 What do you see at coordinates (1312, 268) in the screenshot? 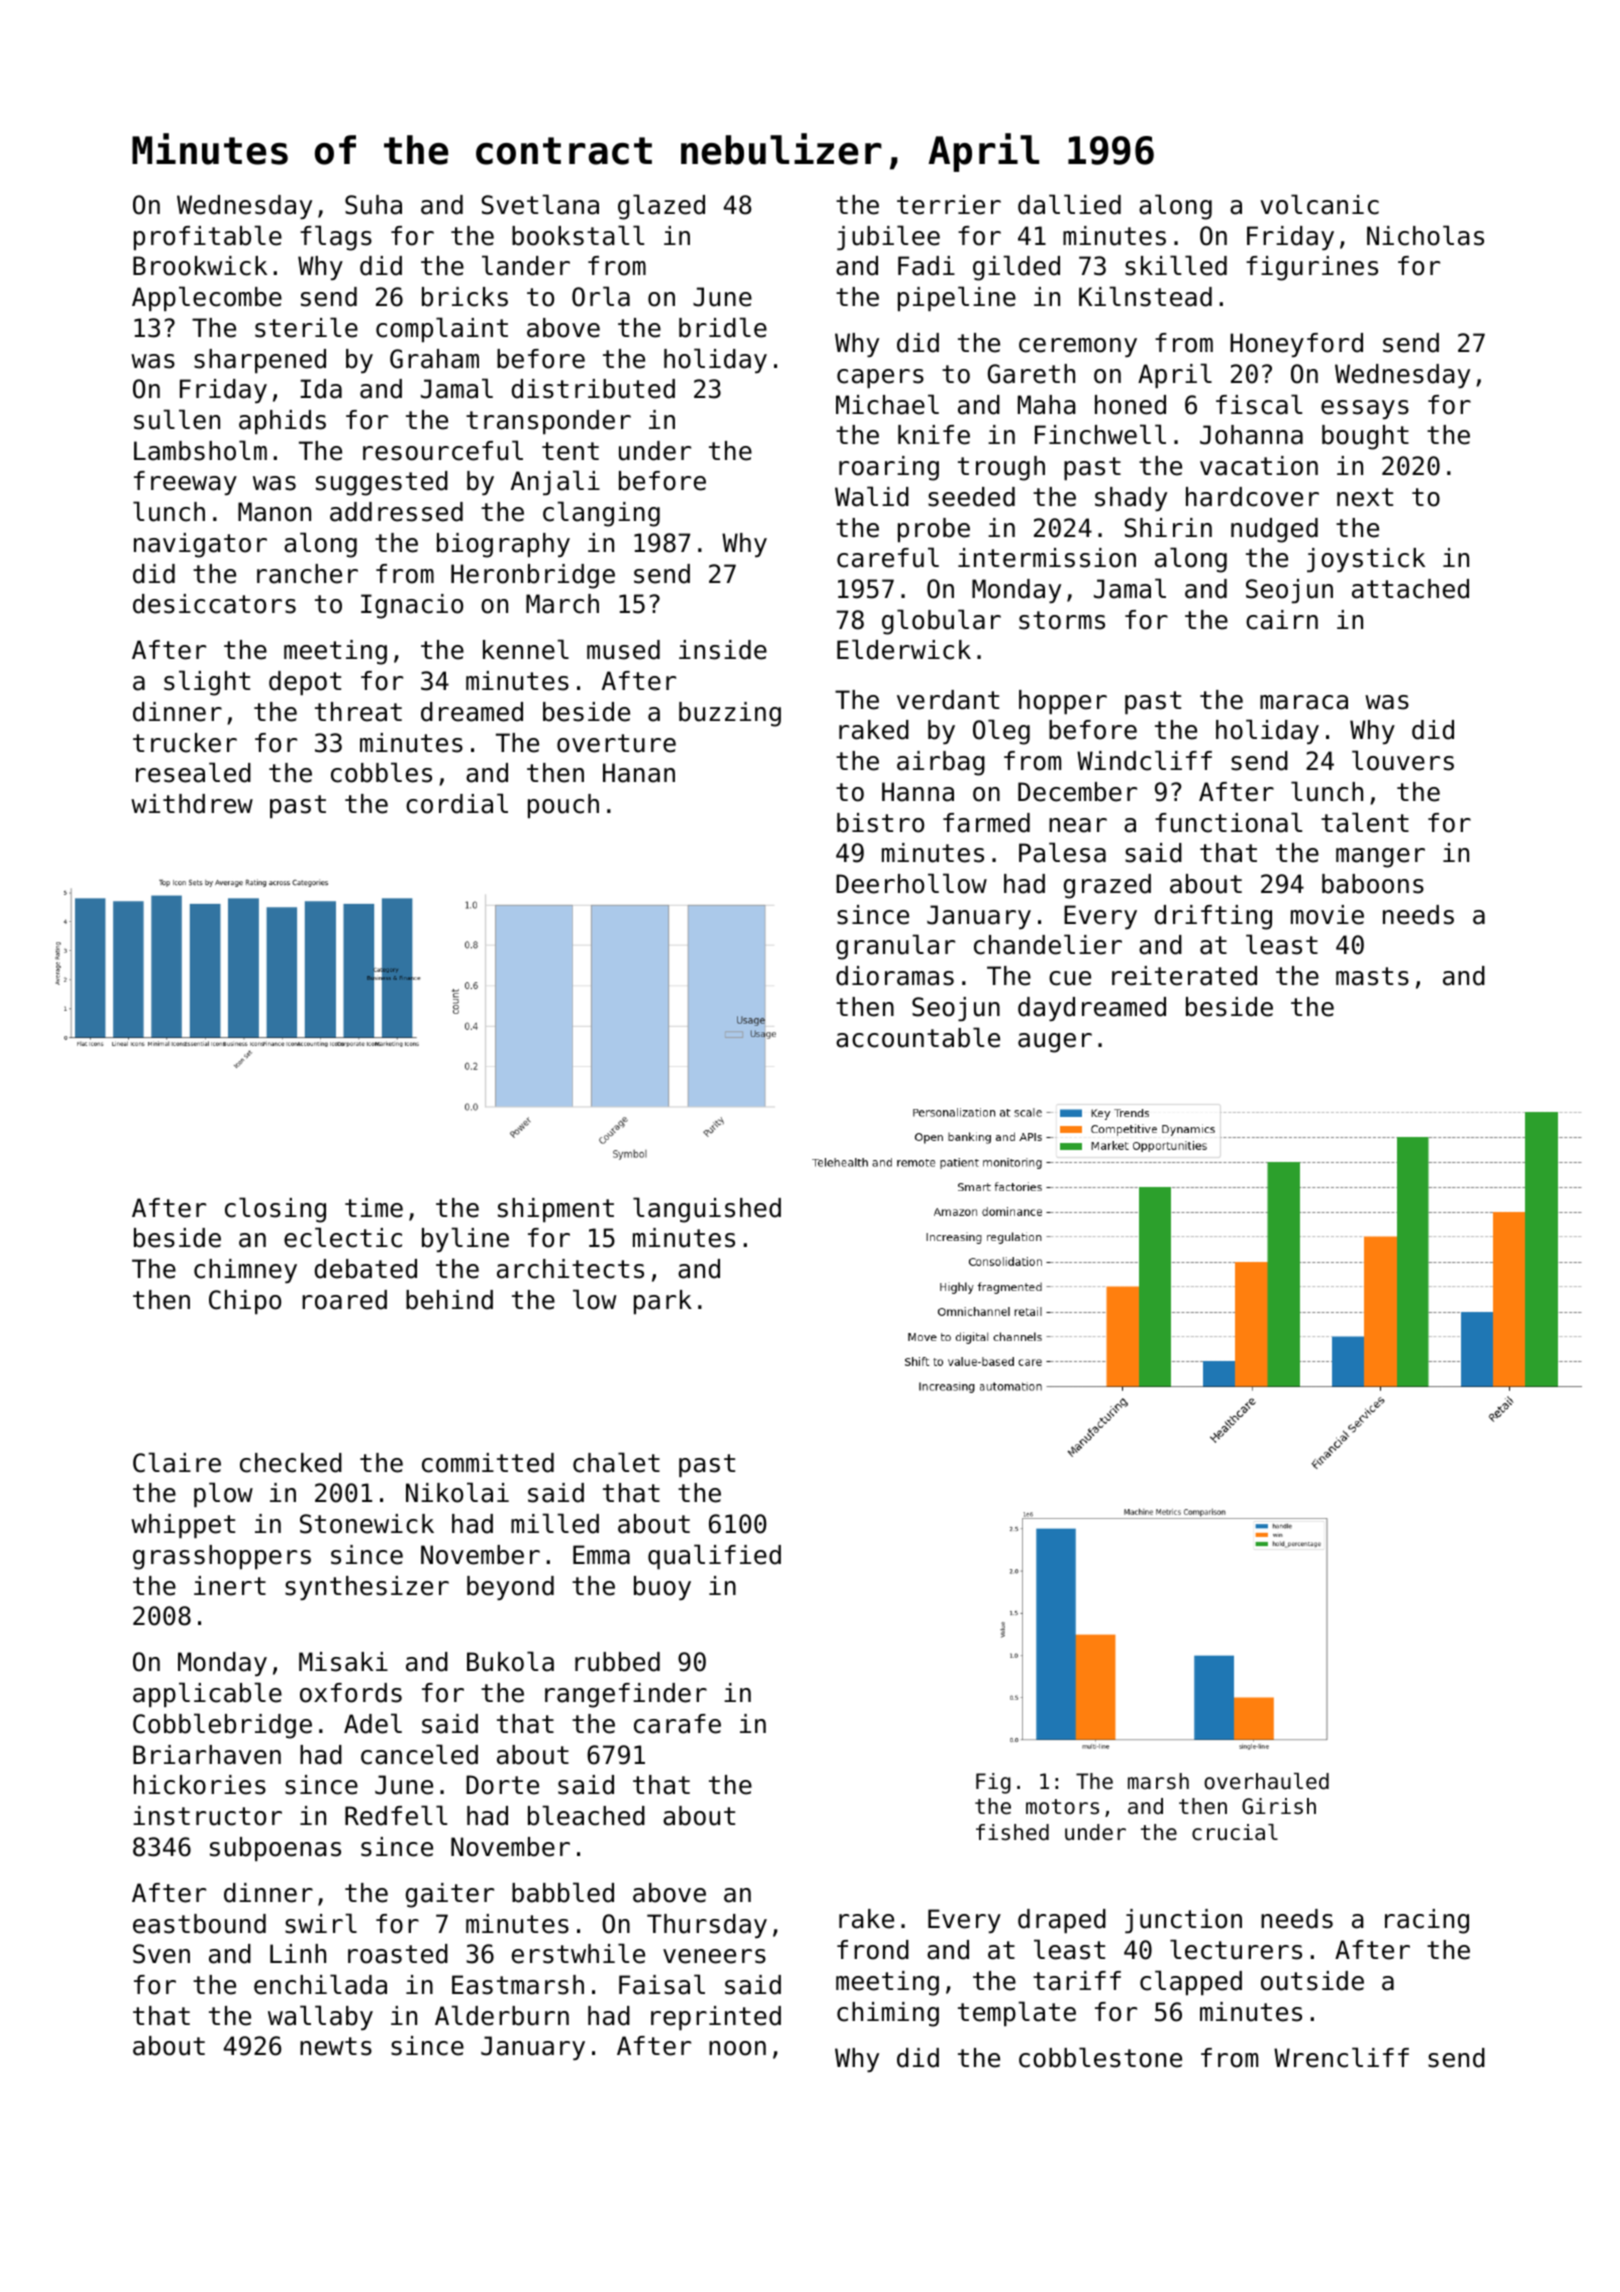
I see `figurines` at bounding box center [1312, 268].
